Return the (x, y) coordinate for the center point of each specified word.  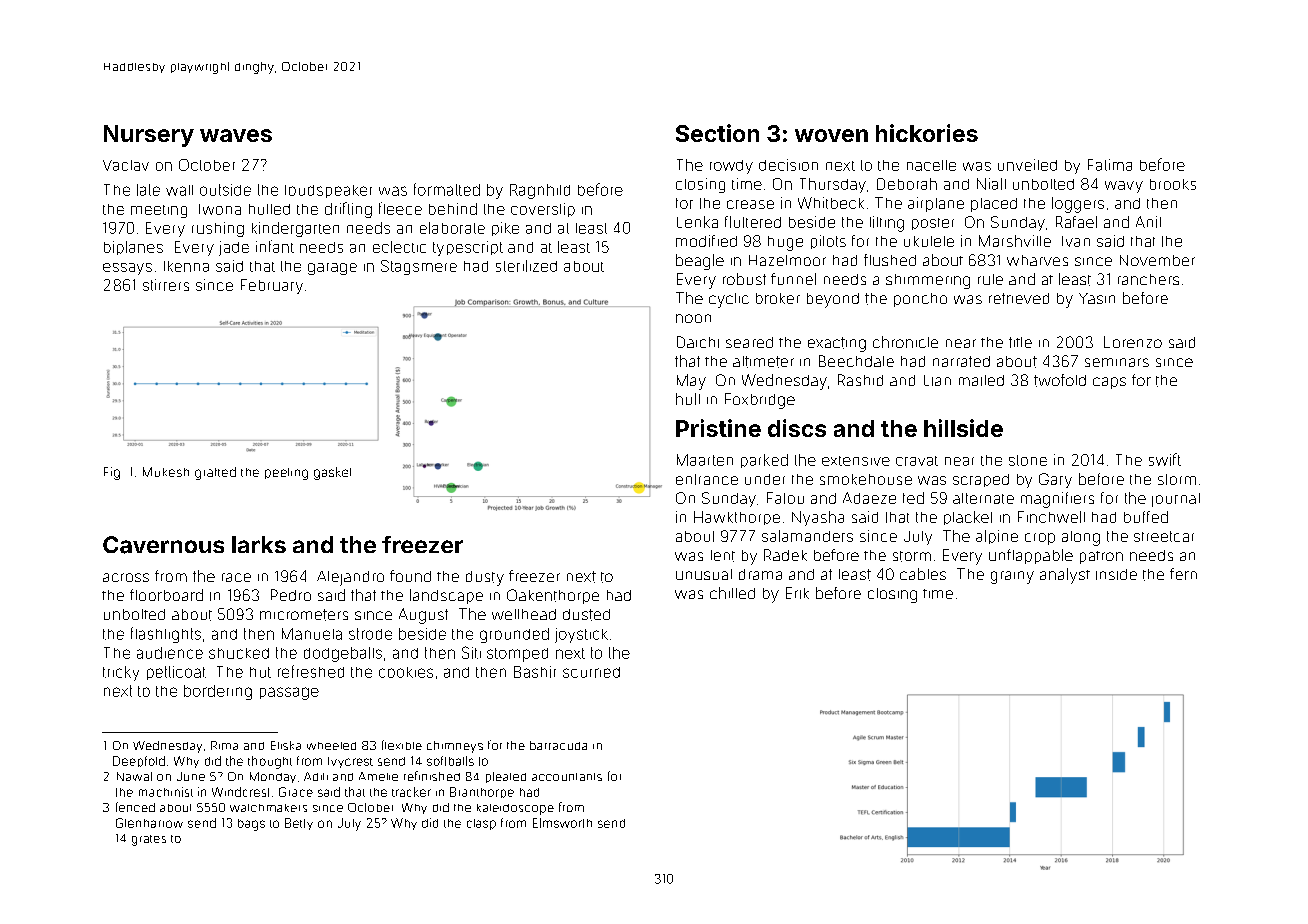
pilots (828, 242)
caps (1109, 383)
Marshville (1015, 241)
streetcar (1164, 536)
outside (225, 190)
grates (149, 840)
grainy (1012, 577)
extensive (856, 461)
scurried (591, 672)
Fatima (1110, 165)
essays (127, 269)
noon (693, 318)
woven (831, 135)
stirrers (166, 285)
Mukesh (166, 472)
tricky (121, 673)
